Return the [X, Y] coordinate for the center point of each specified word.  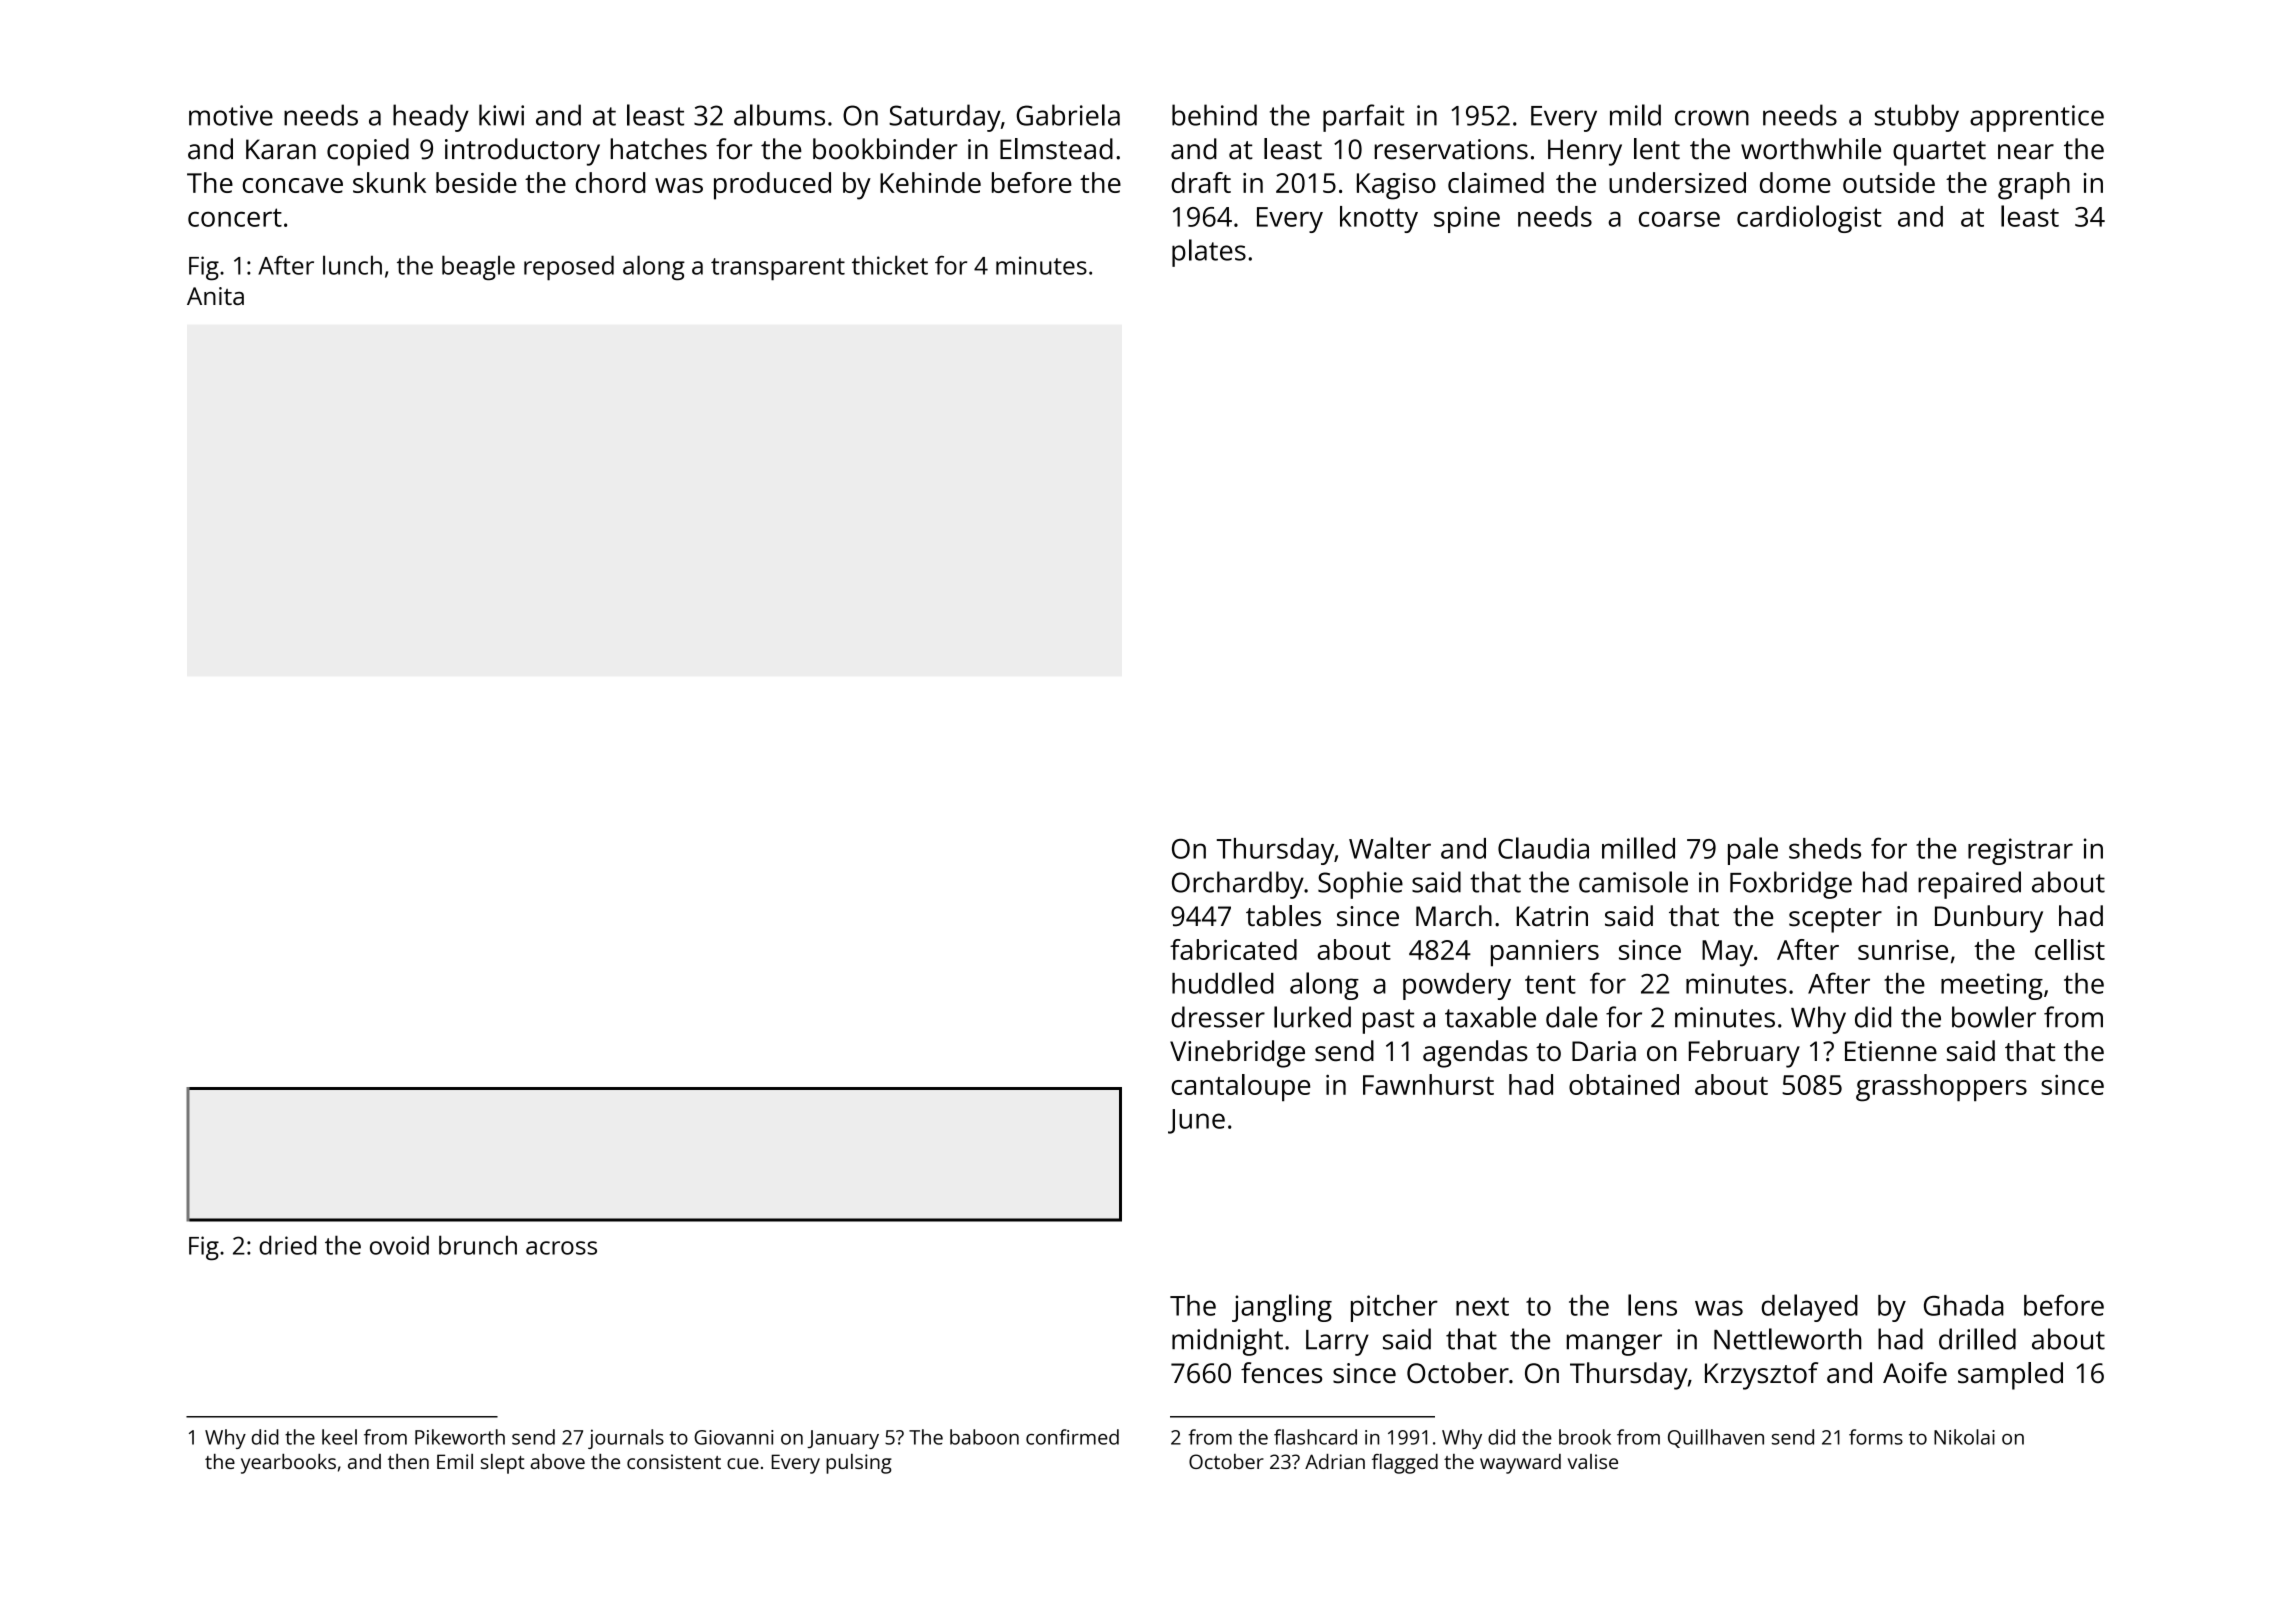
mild [1635, 115]
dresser [1218, 1017]
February [1744, 1054]
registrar [2020, 851]
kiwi [501, 115]
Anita [215, 296]
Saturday [945, 118]
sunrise [1903, 950]
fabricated [1233, 949]
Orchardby [1238, 885]
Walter [1390, 848]
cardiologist [1809, 219]
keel [339, 1437]
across [561, 1248]
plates [1209, 253]
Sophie [1360, 885]
